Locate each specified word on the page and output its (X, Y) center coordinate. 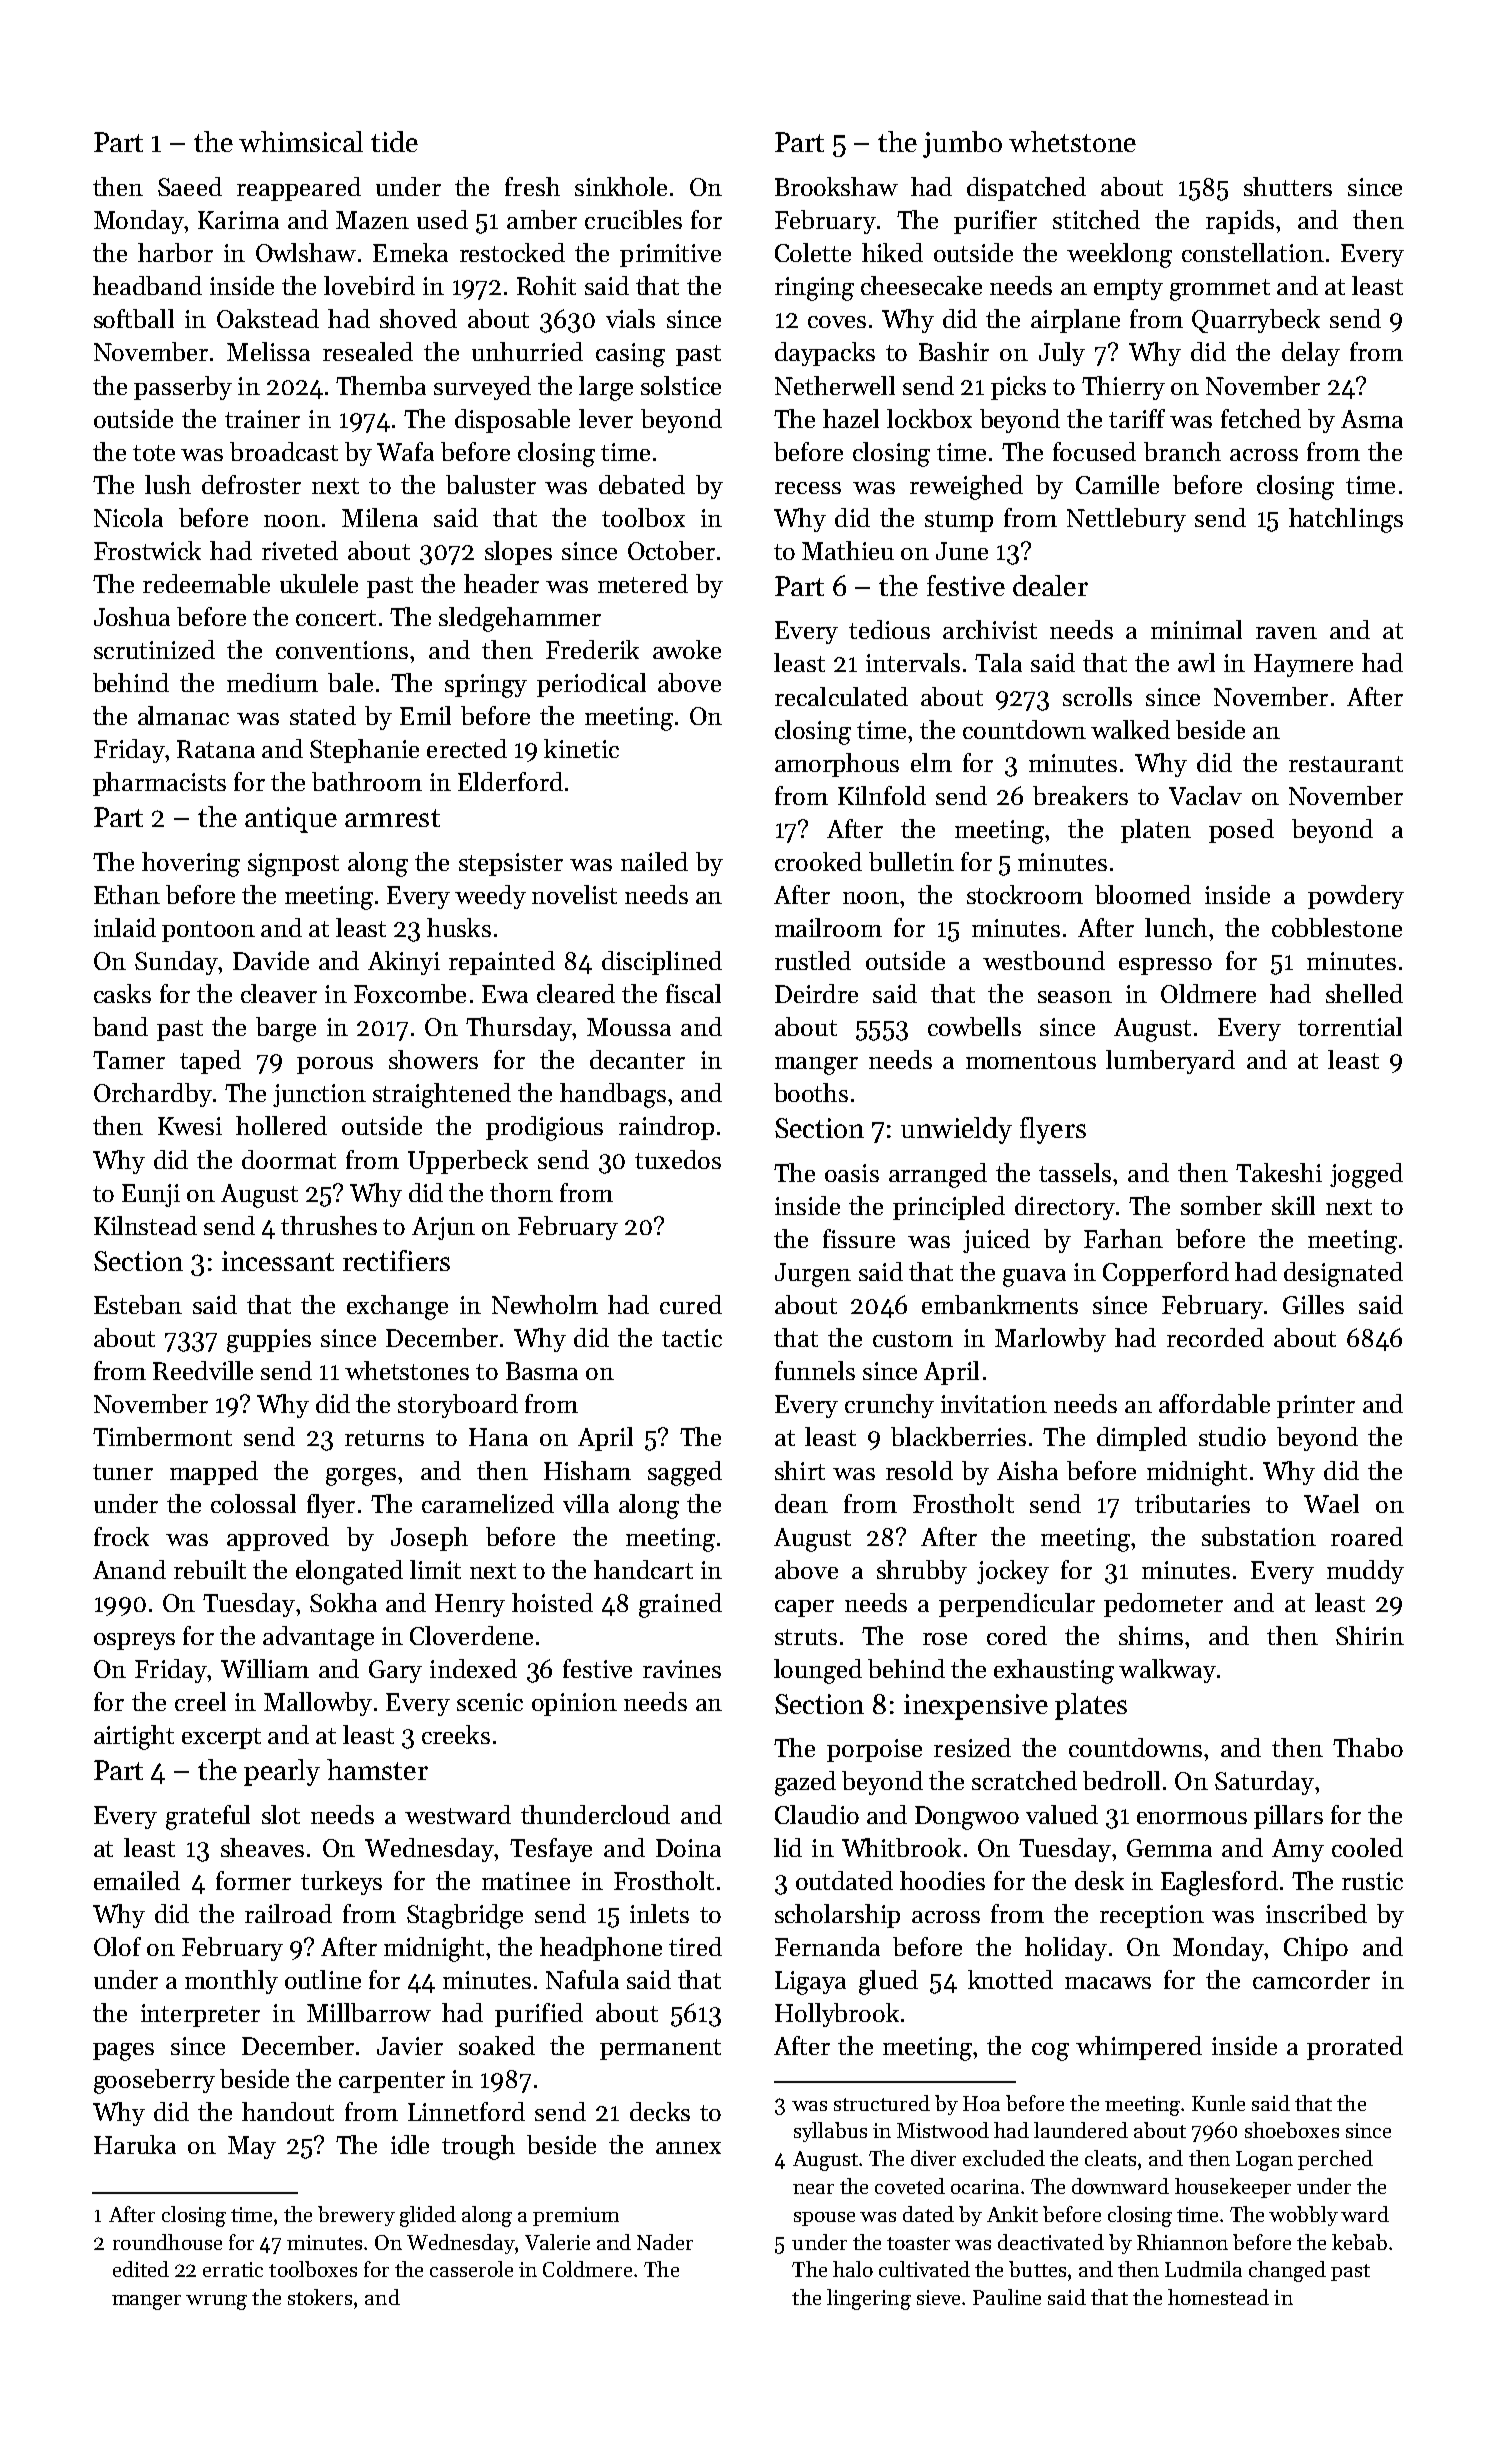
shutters (1288, 186)
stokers (320, 2297)
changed (1287, 2271)
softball (134, 318)
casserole (471, 2269)
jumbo (962, 144)
